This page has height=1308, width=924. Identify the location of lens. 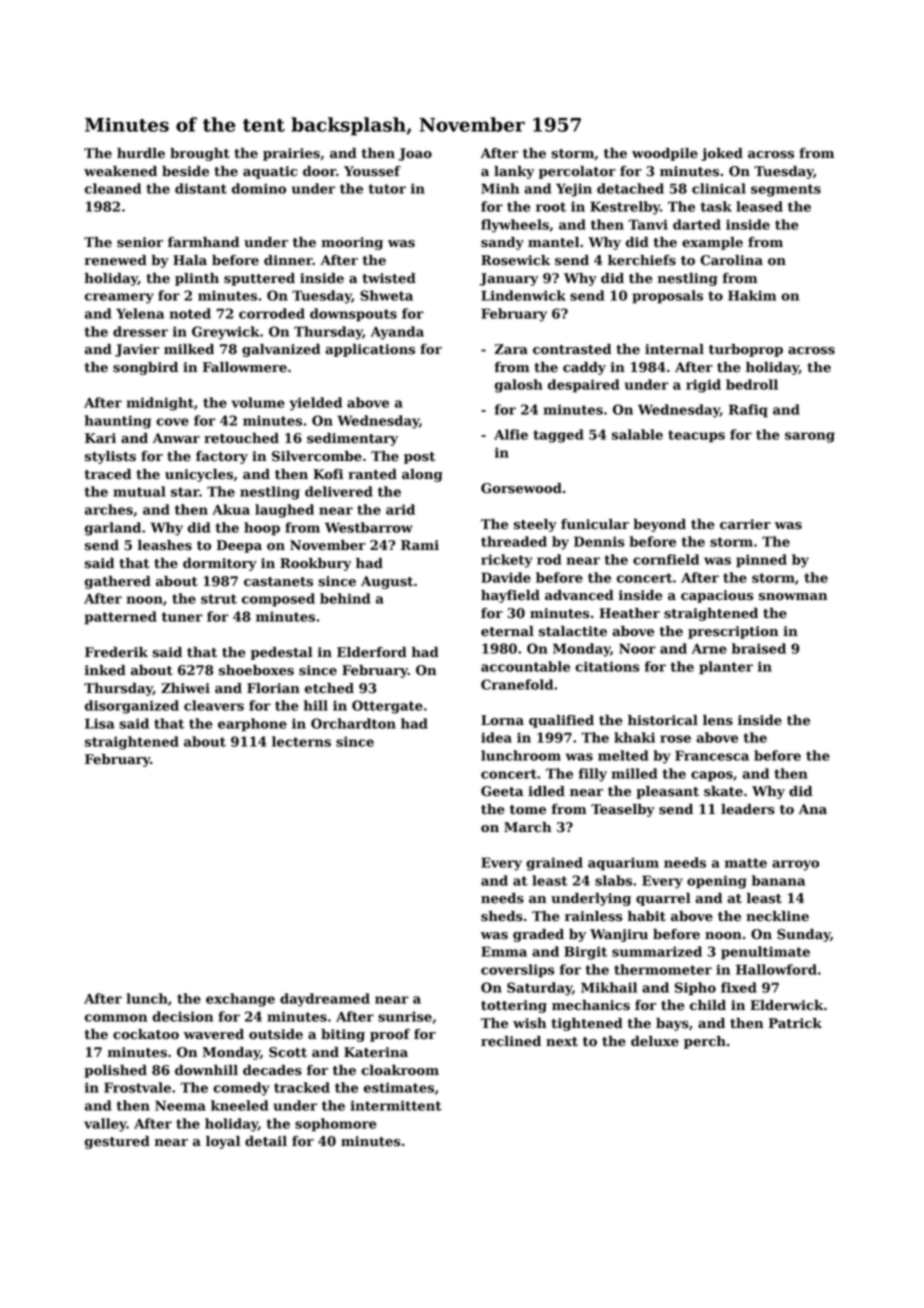
(718, 720).
